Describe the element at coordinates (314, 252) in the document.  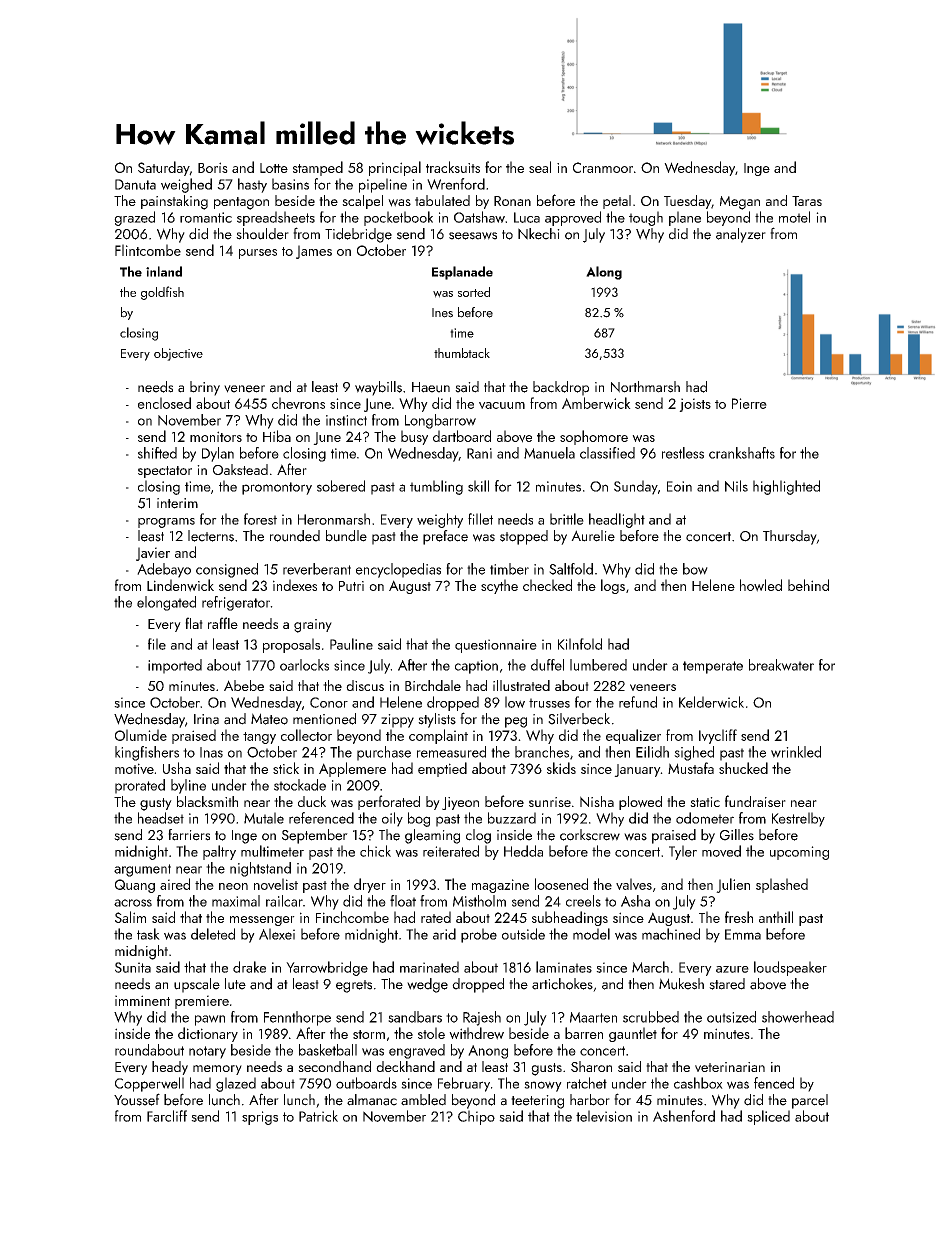
I see `James` at that location.
